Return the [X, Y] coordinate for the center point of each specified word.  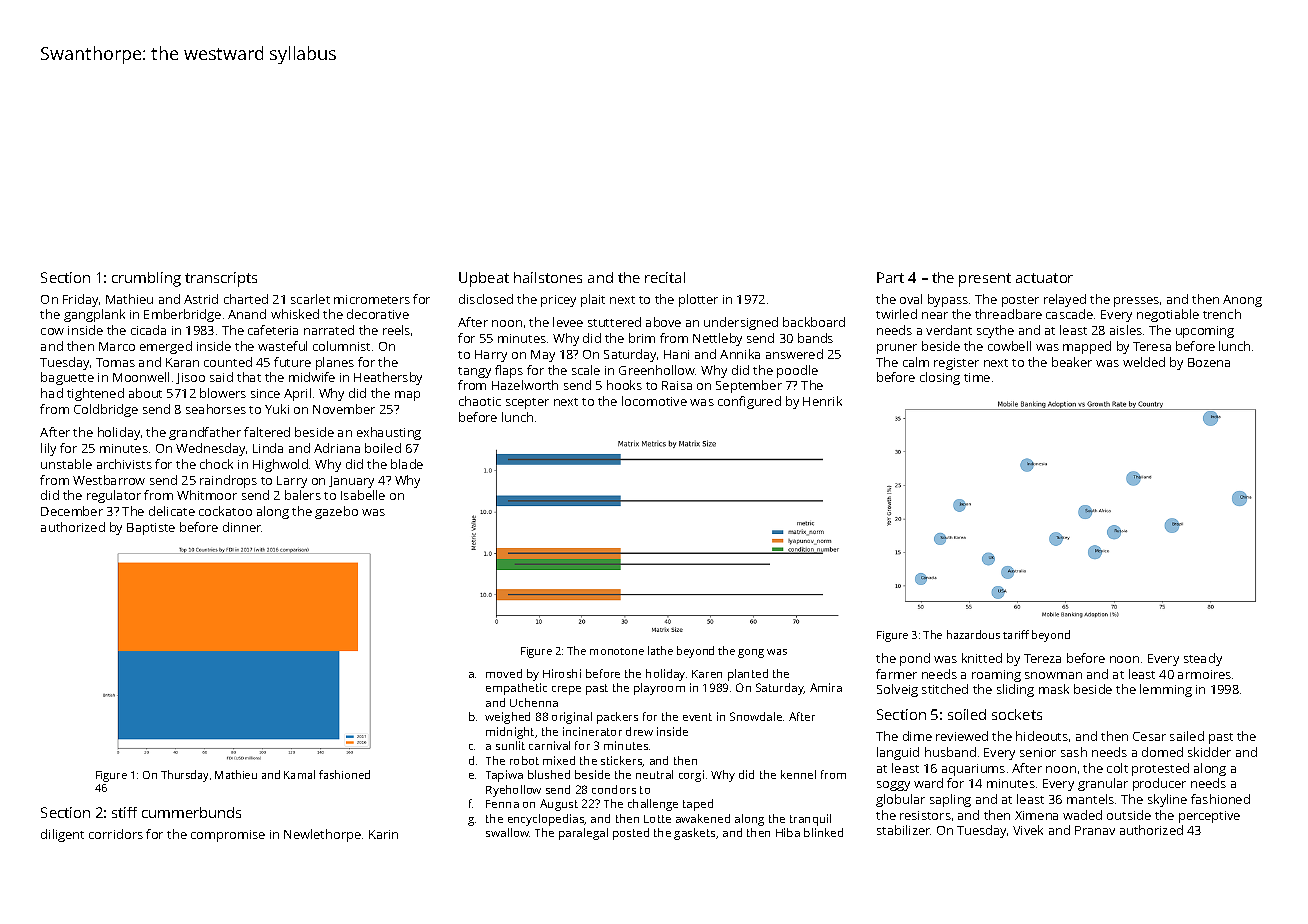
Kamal [299, 774]
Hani [676, 354]
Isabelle [363, 495]
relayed [1065, 300]
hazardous [973, 634]
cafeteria [273, 330]
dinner [242, 527]
